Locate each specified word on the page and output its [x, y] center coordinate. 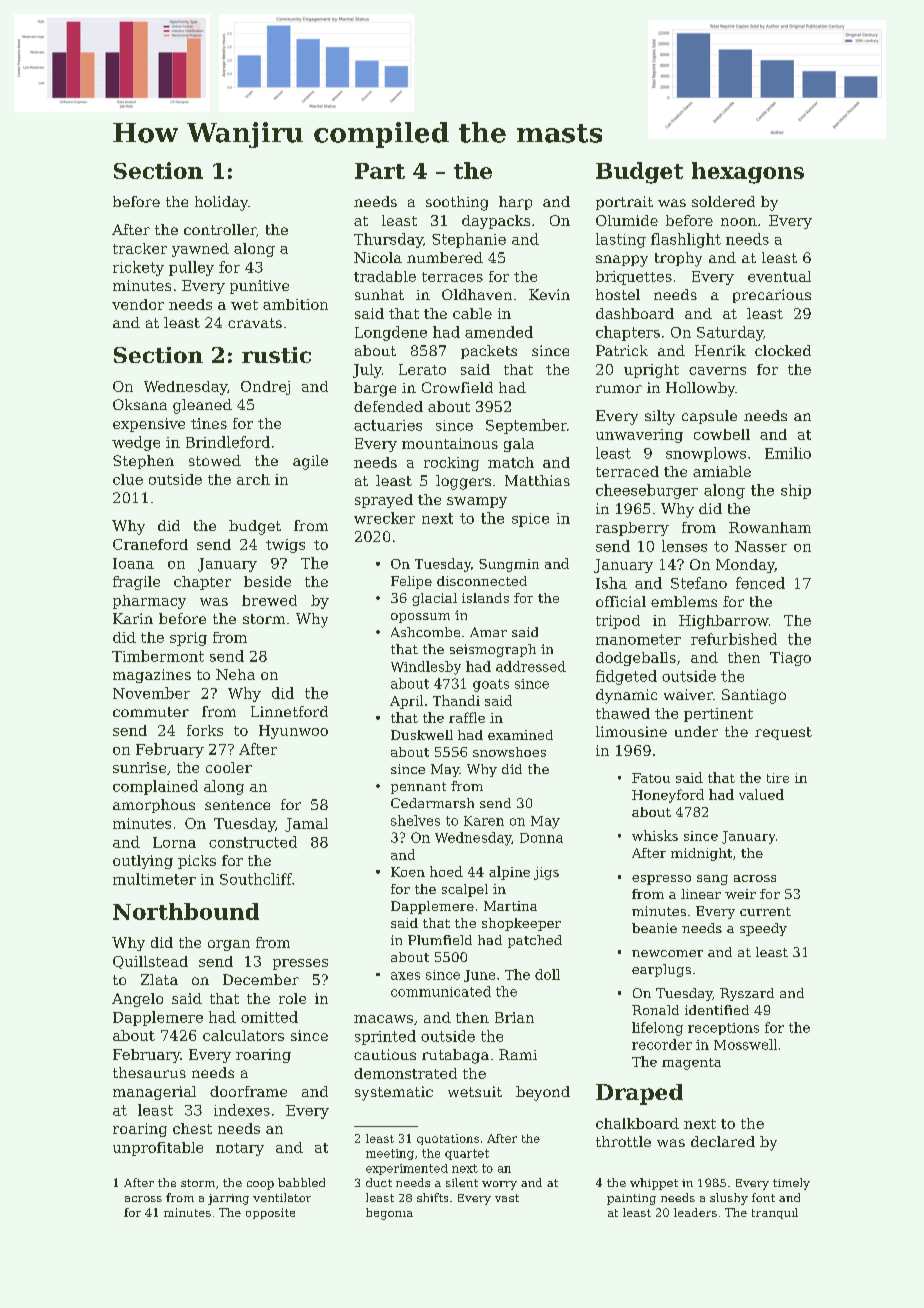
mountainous [450, 443]
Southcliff [256, 879]
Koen [408, 872]
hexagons [748, 173]
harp [515, 203]
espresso [661, 880]
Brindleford [228, 442]
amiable [722, 471]
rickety [138, 268]
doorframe [248, 1091]
